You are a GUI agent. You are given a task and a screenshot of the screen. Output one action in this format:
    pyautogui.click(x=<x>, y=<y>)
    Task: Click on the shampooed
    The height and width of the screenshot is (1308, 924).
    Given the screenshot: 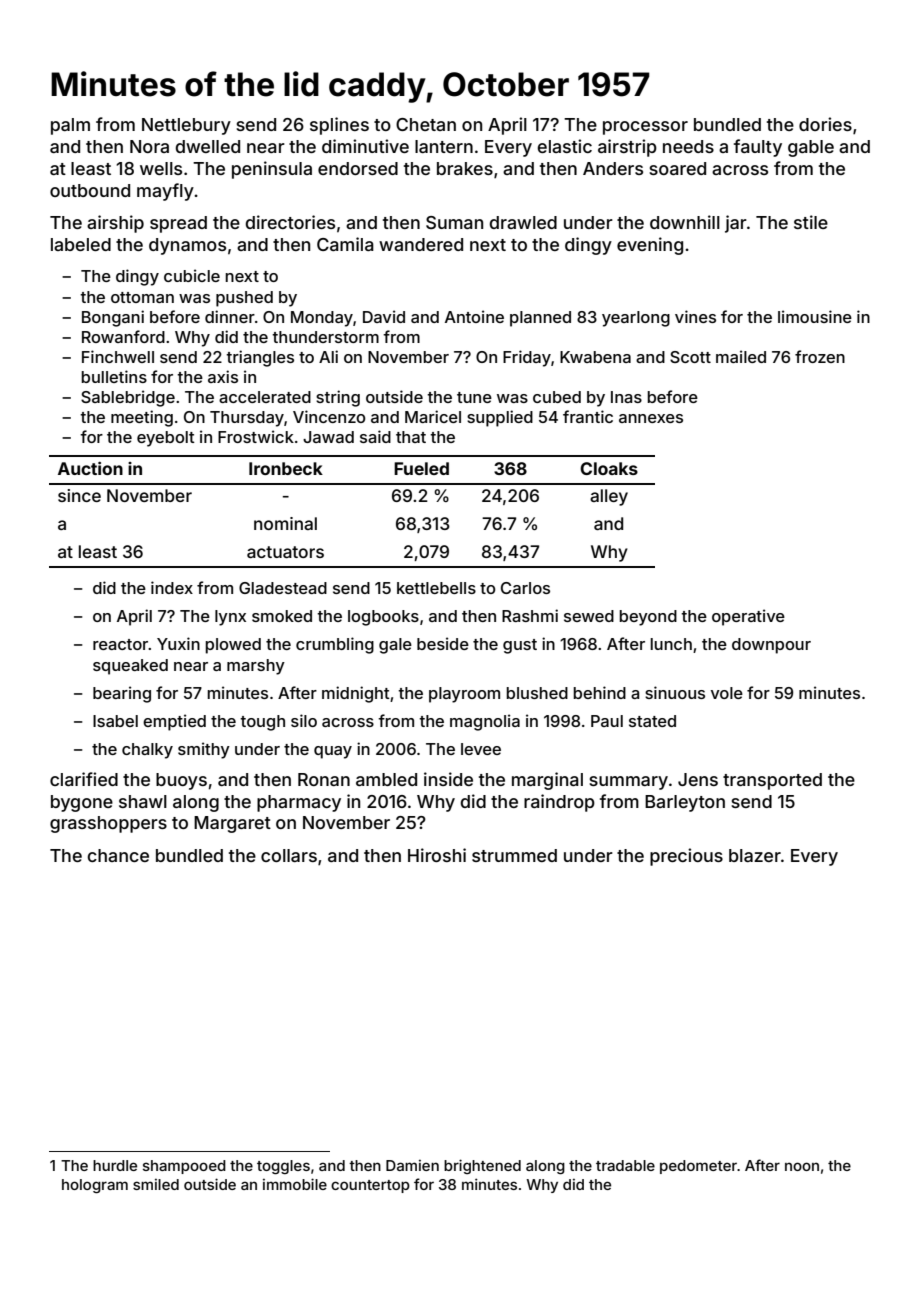 What is the action you would take?
    pyautogui.click(x=184, y=1167)
